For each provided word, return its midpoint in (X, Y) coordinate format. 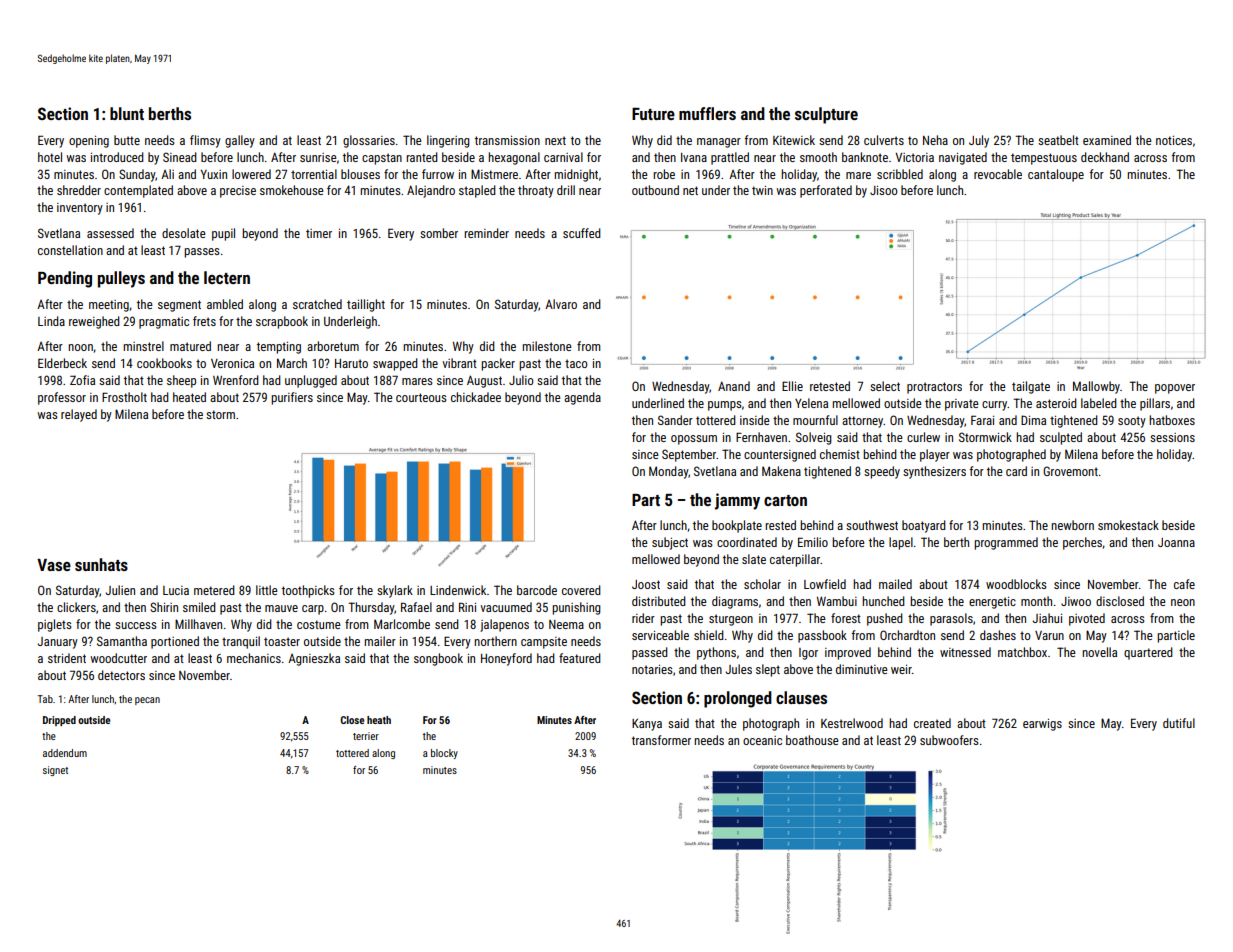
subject (670, 543)
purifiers (292, 398)
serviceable (660, 635)
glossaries (369, 141)
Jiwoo (1076, 601)
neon (1183, 602)
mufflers (707, 113)
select (885, 386)
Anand (734, 386)
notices (1174, 140)
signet (55, 771)
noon (80, 347)
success (136, 625)
